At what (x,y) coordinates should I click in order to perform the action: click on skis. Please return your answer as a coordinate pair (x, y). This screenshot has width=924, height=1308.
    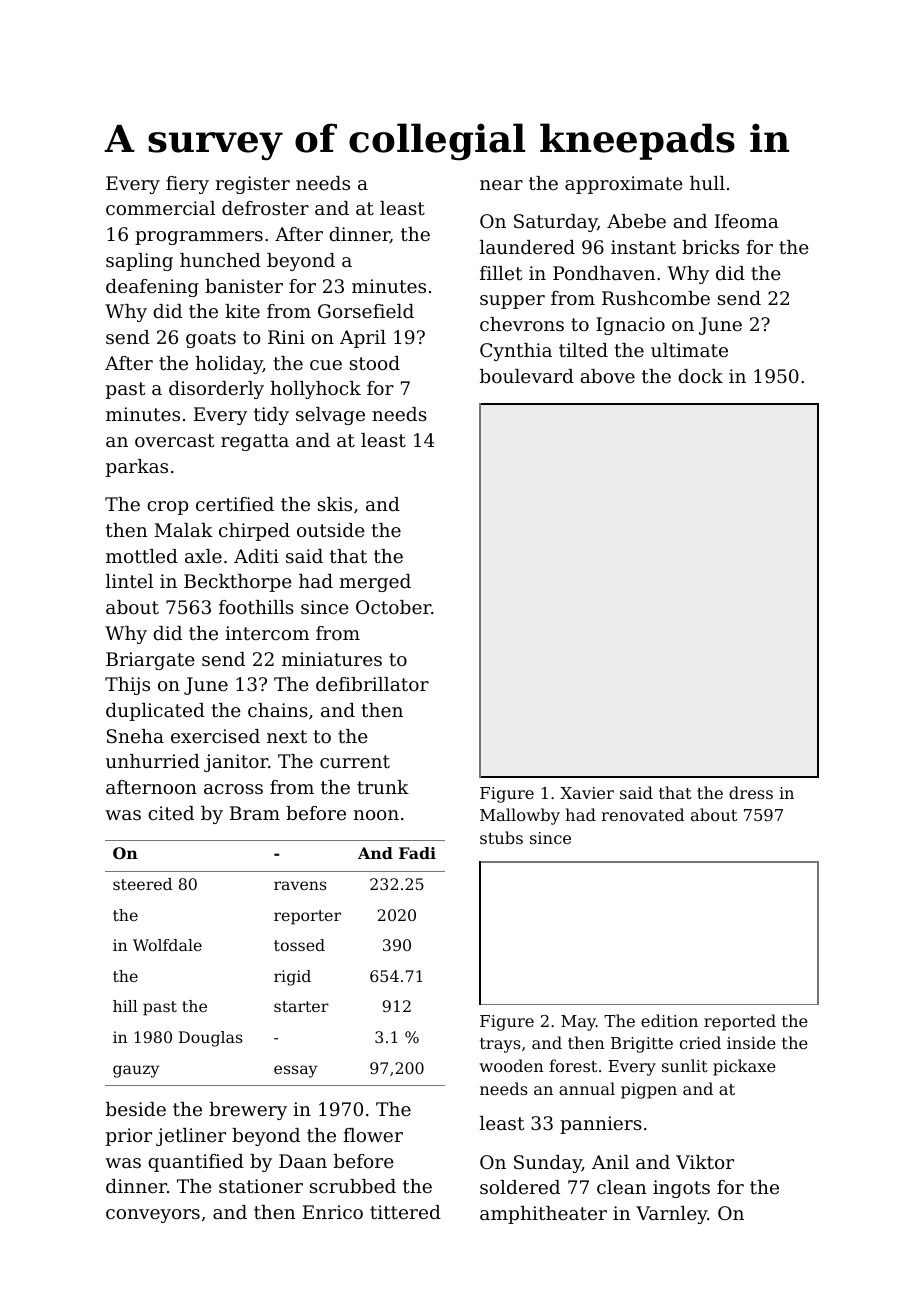
    Looking at the image, I should click on (335, 504).
